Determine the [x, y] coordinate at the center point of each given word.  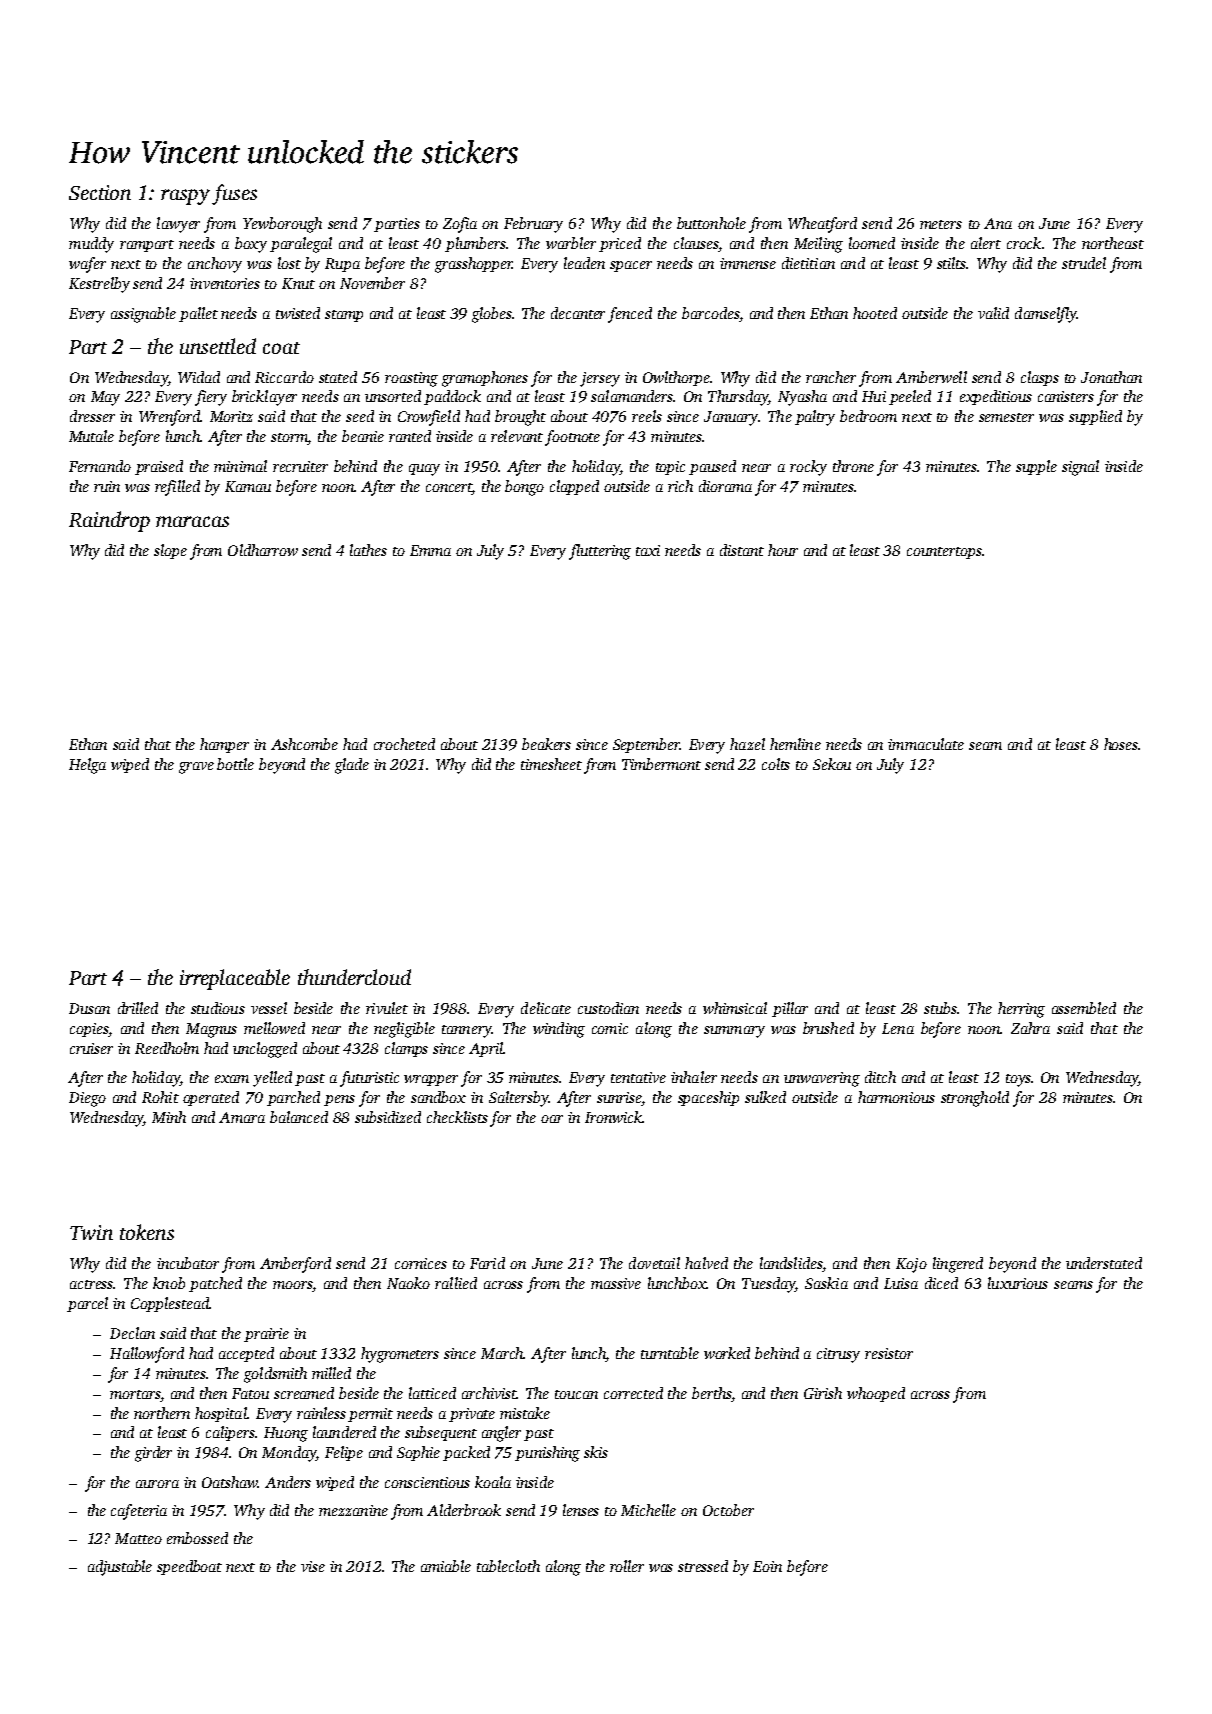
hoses [1121, 744]
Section [100, 192]
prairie [266, 1335]
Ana [998, 223]
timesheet [551, 764]
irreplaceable [235, 979]
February [533, 225]
